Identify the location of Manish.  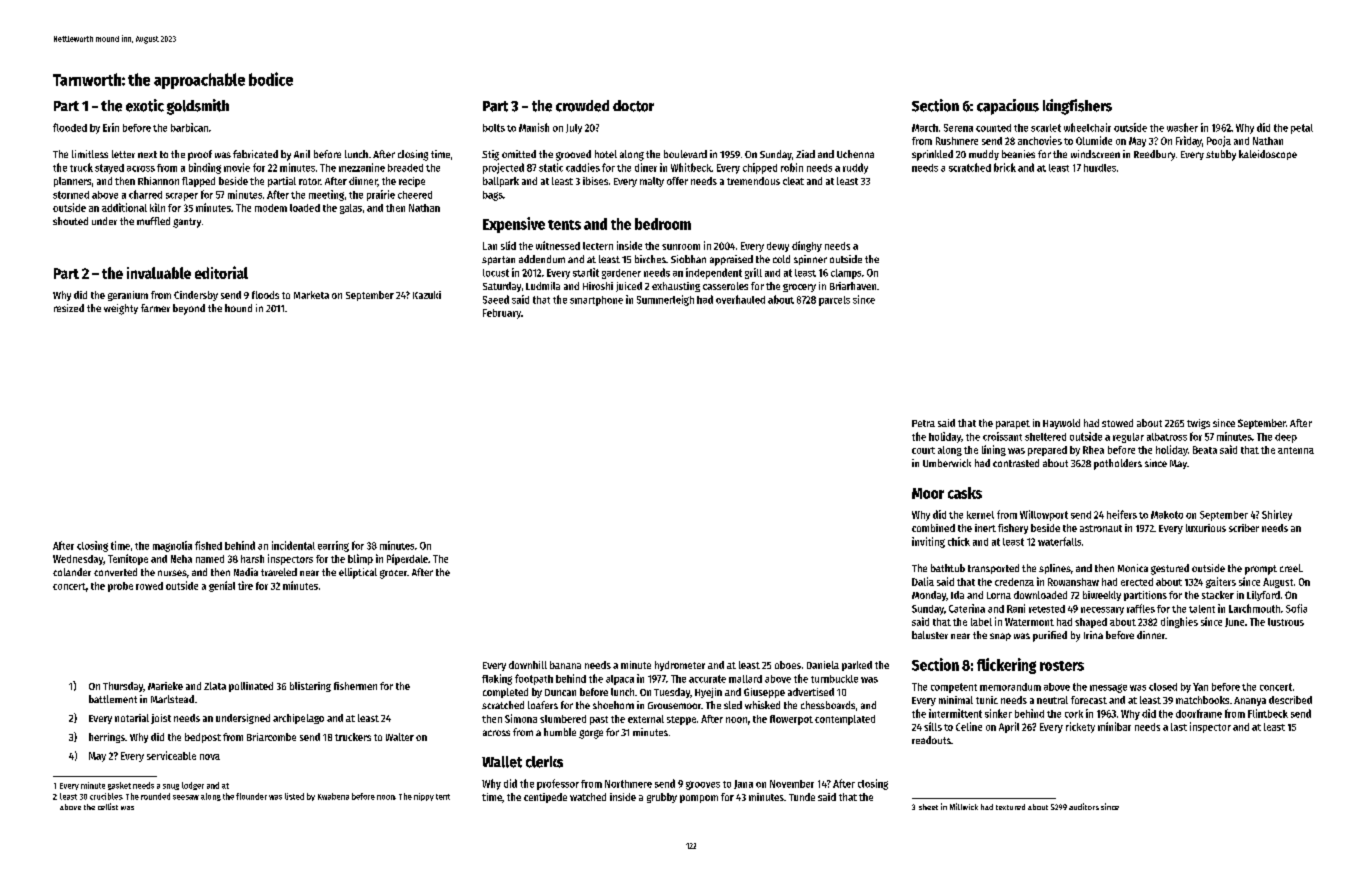
(534, 127).
